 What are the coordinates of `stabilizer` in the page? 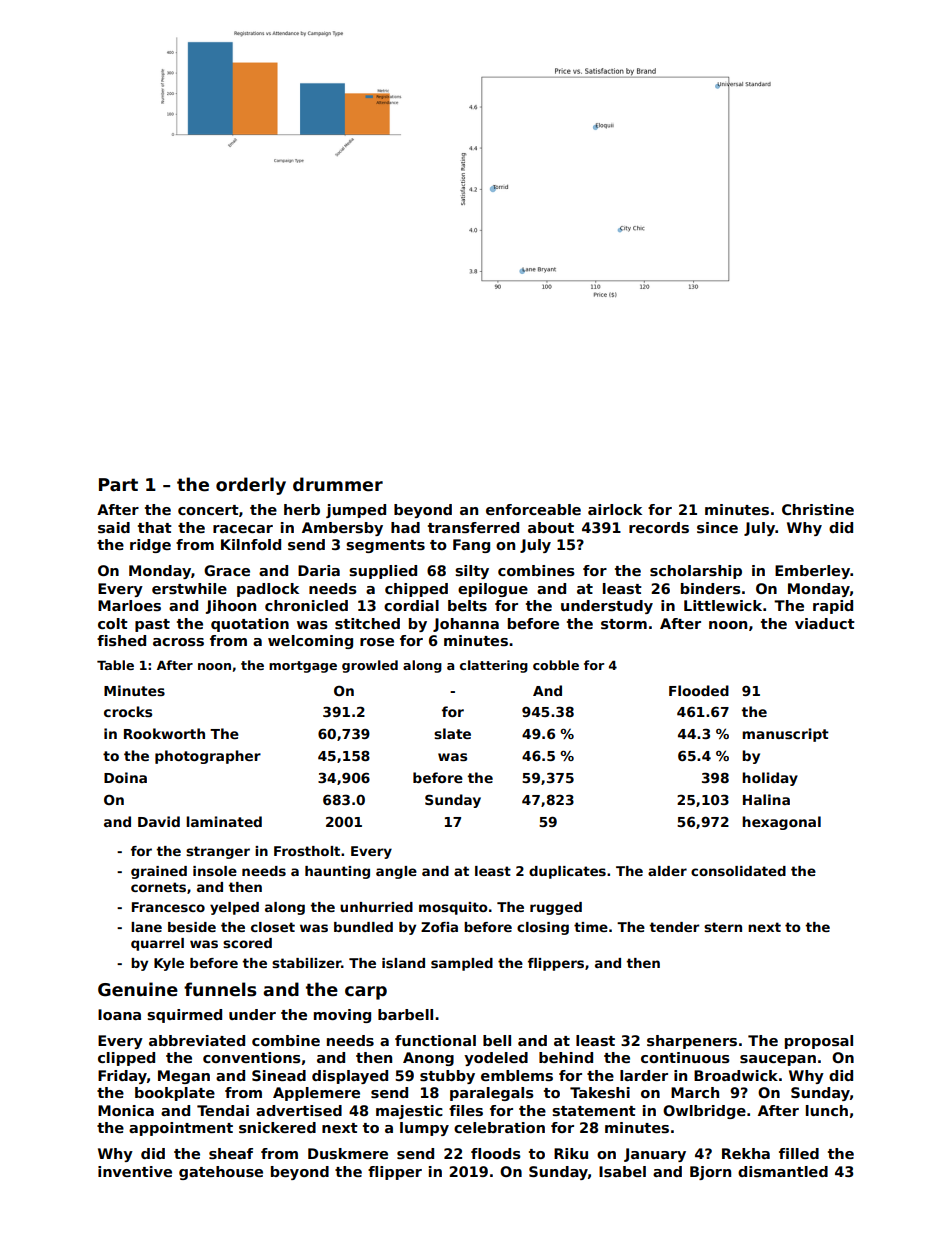 It's located at (306, 963).
